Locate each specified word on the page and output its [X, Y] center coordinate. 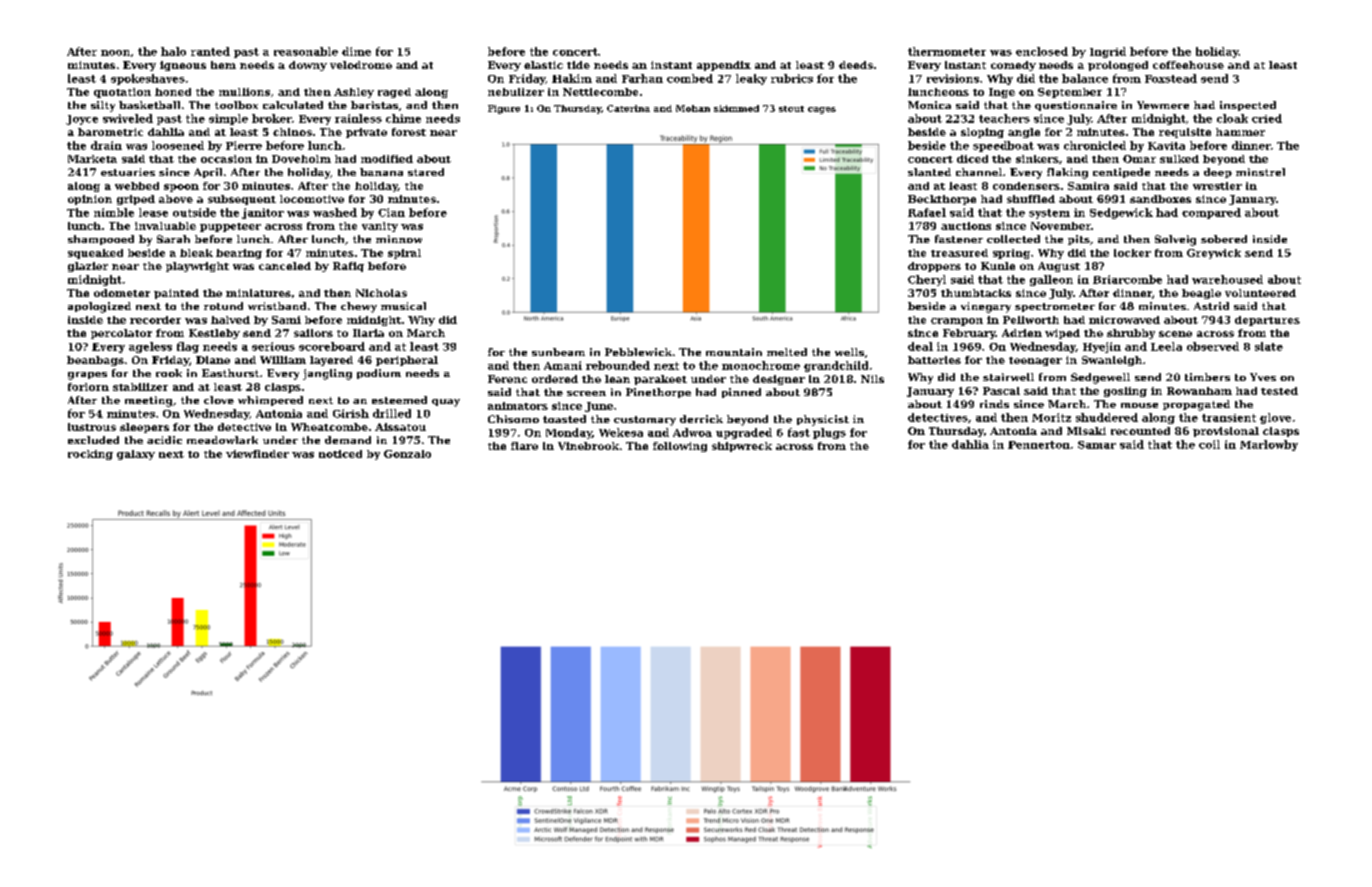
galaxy [136, 455]
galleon [1051, 280]
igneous [183, 66]
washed [335, 212]
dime [356, 51]
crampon [957, 322]
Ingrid [1108, 52]
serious [273, 346]
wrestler [1217, 186]
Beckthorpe [942, 200]
